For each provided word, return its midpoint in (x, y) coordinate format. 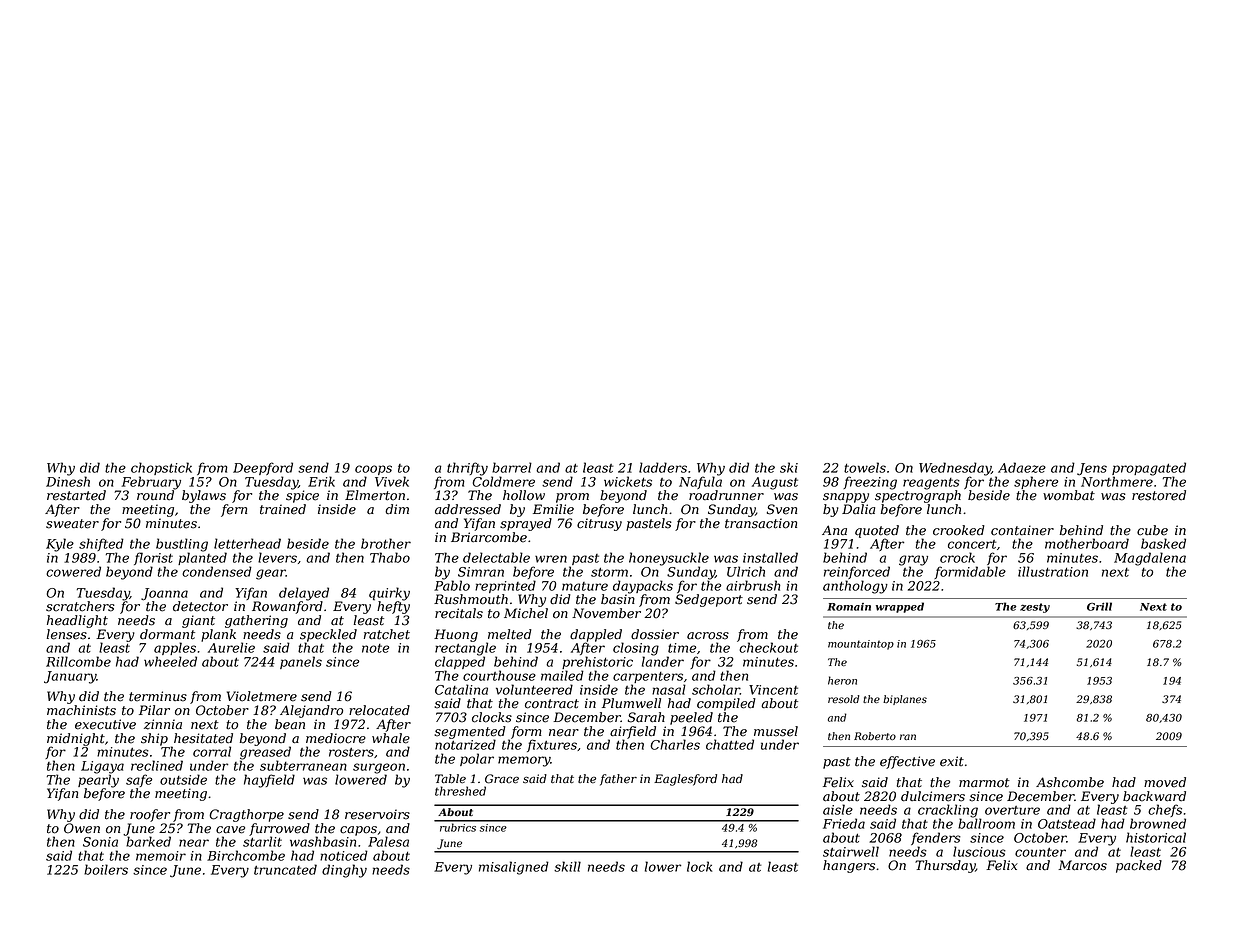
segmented (470, 732)
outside (183, 779)
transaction (761, 523)
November (606, 613)
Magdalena (1150, 559)
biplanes (905, 700)
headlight (77, 621)
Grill (1099, 606)
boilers (106, 869)
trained (283, 509)
